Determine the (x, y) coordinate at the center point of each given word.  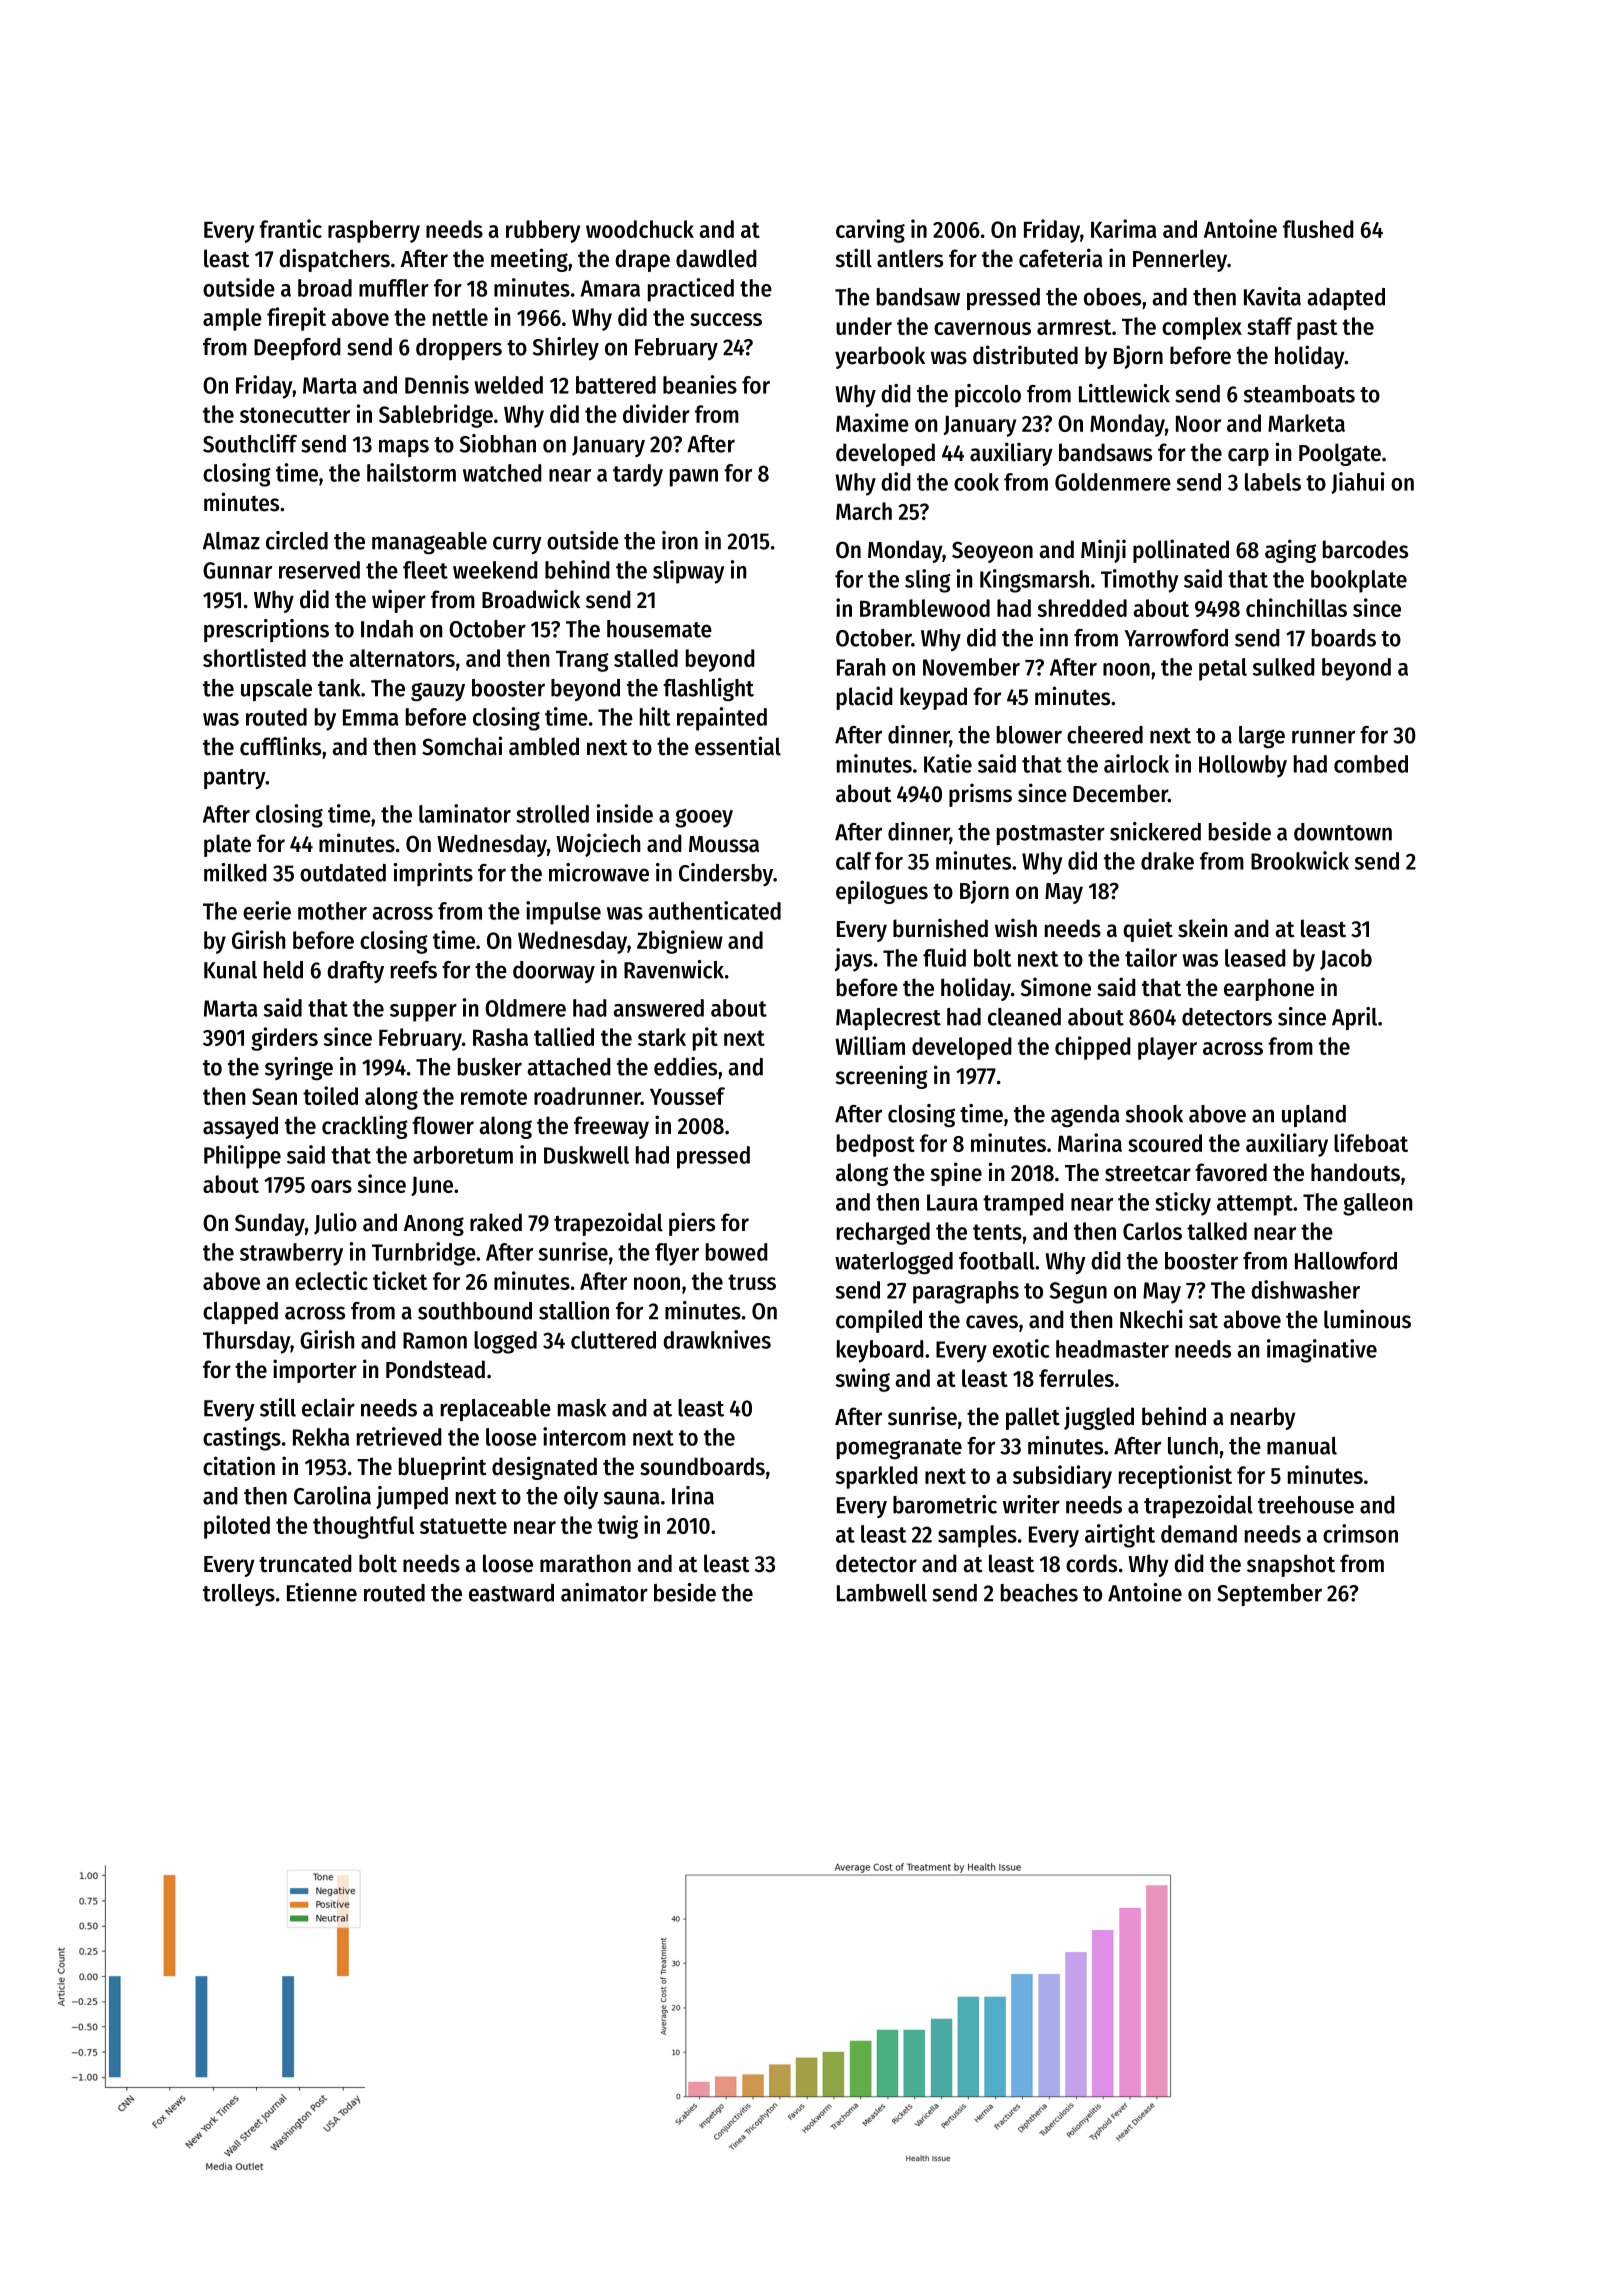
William (870, 1045)
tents (997, 1232)
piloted (237, 1527)
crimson (1360, 1533)
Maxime (872, 422)
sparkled (877, 1477)
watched (502, 473)
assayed (240, 1127)
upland (1314, 1116)
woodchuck (640, 229)
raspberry (374, 231)
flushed (1318, 229)
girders (284, 1039)
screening (881, 1077)
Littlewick (1124, 393)
